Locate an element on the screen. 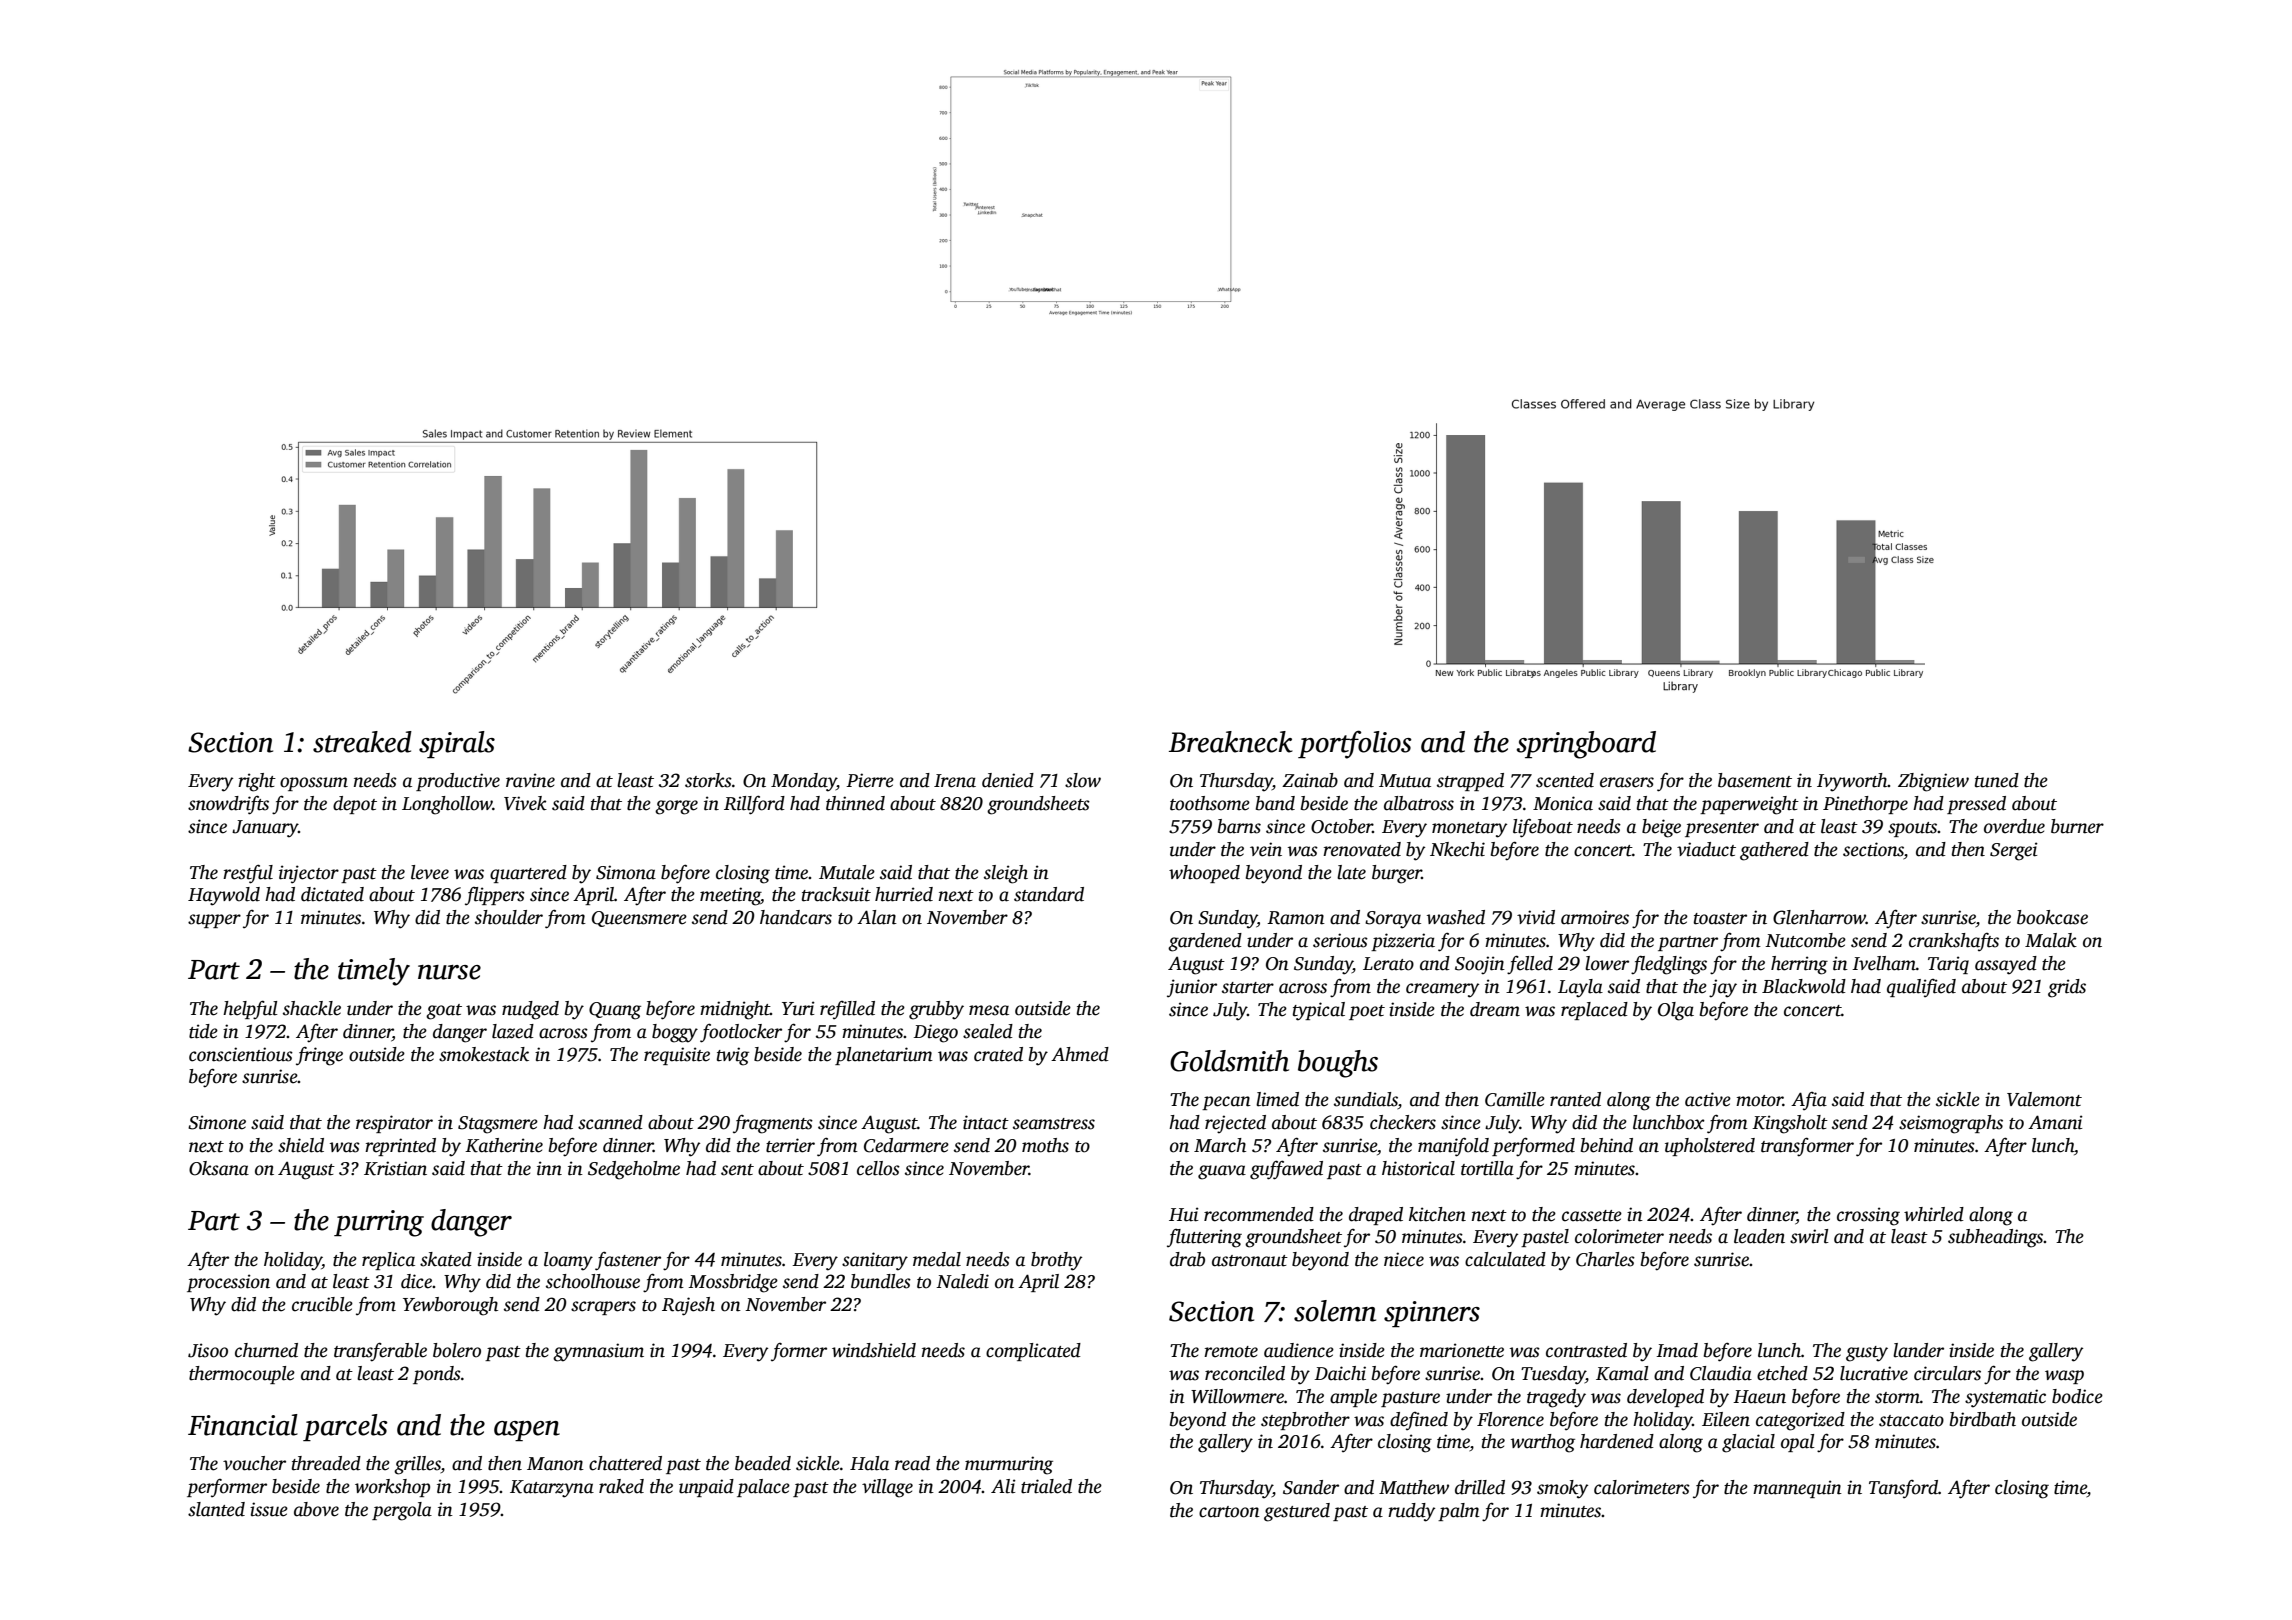 This screenshot has height=1620, width=2292. Ramon is located at coordinates (1296, 918).
